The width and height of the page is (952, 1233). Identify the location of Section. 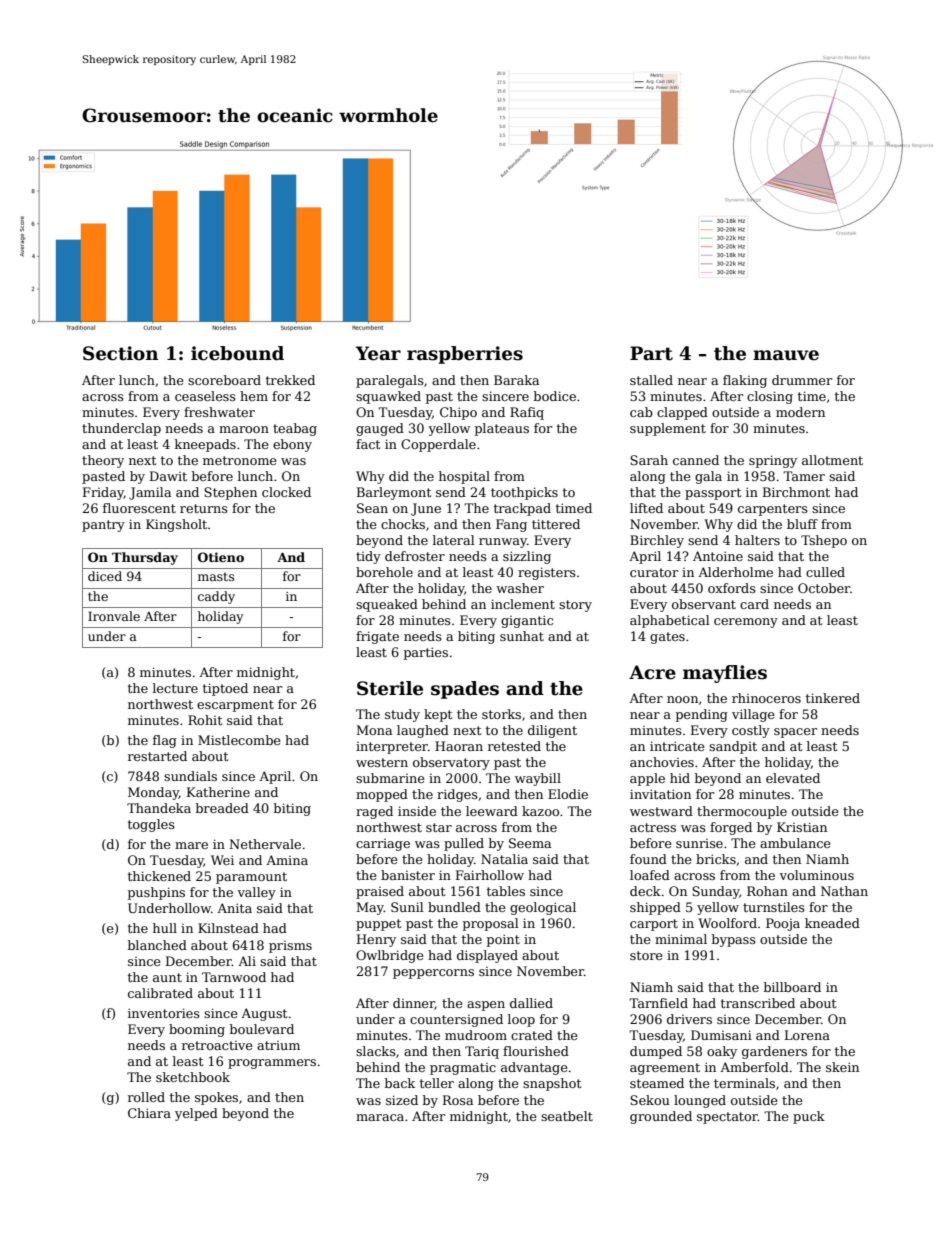
(121, 353).
